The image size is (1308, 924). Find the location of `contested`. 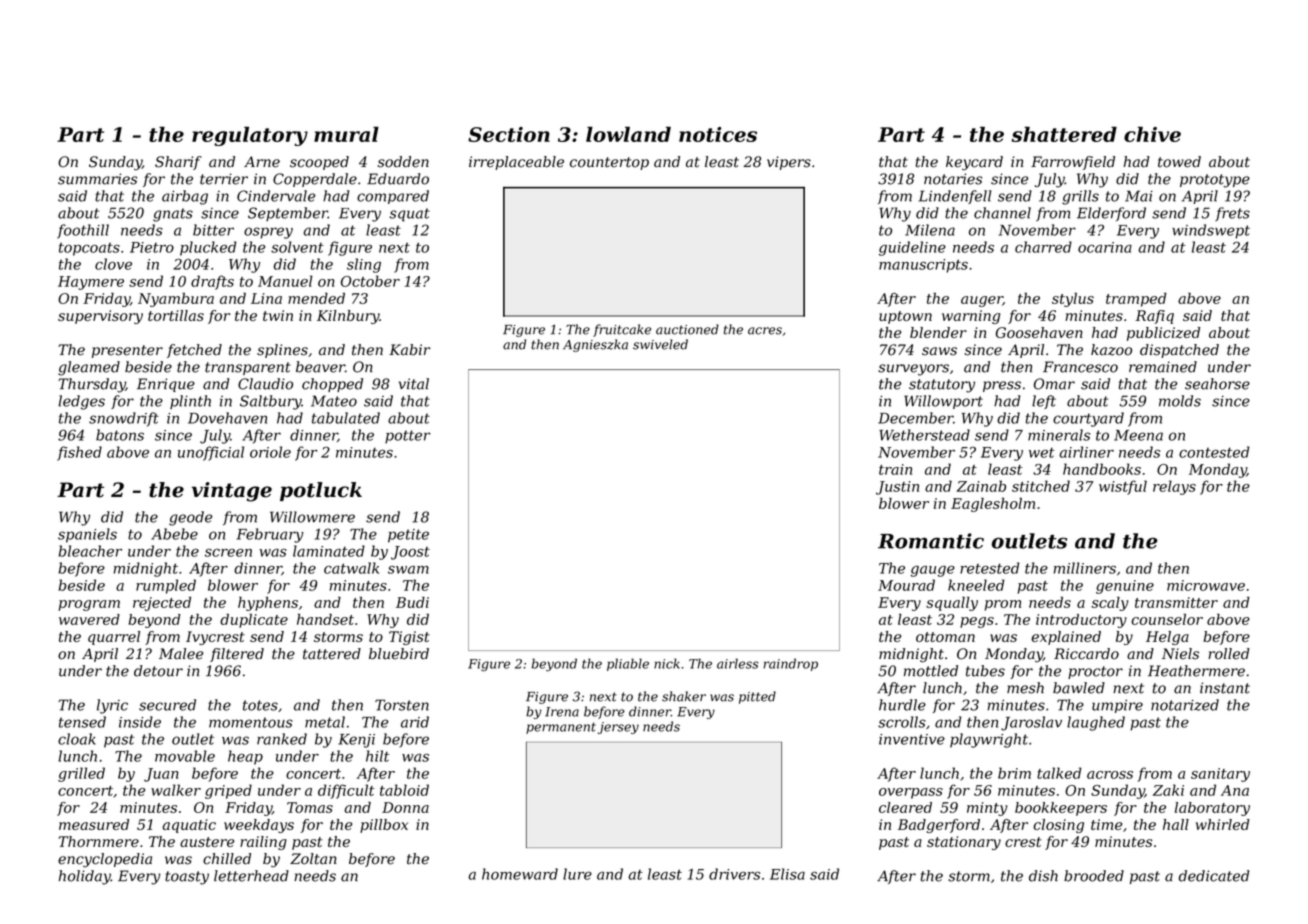

contested is located at coordinates (1214, 452).
